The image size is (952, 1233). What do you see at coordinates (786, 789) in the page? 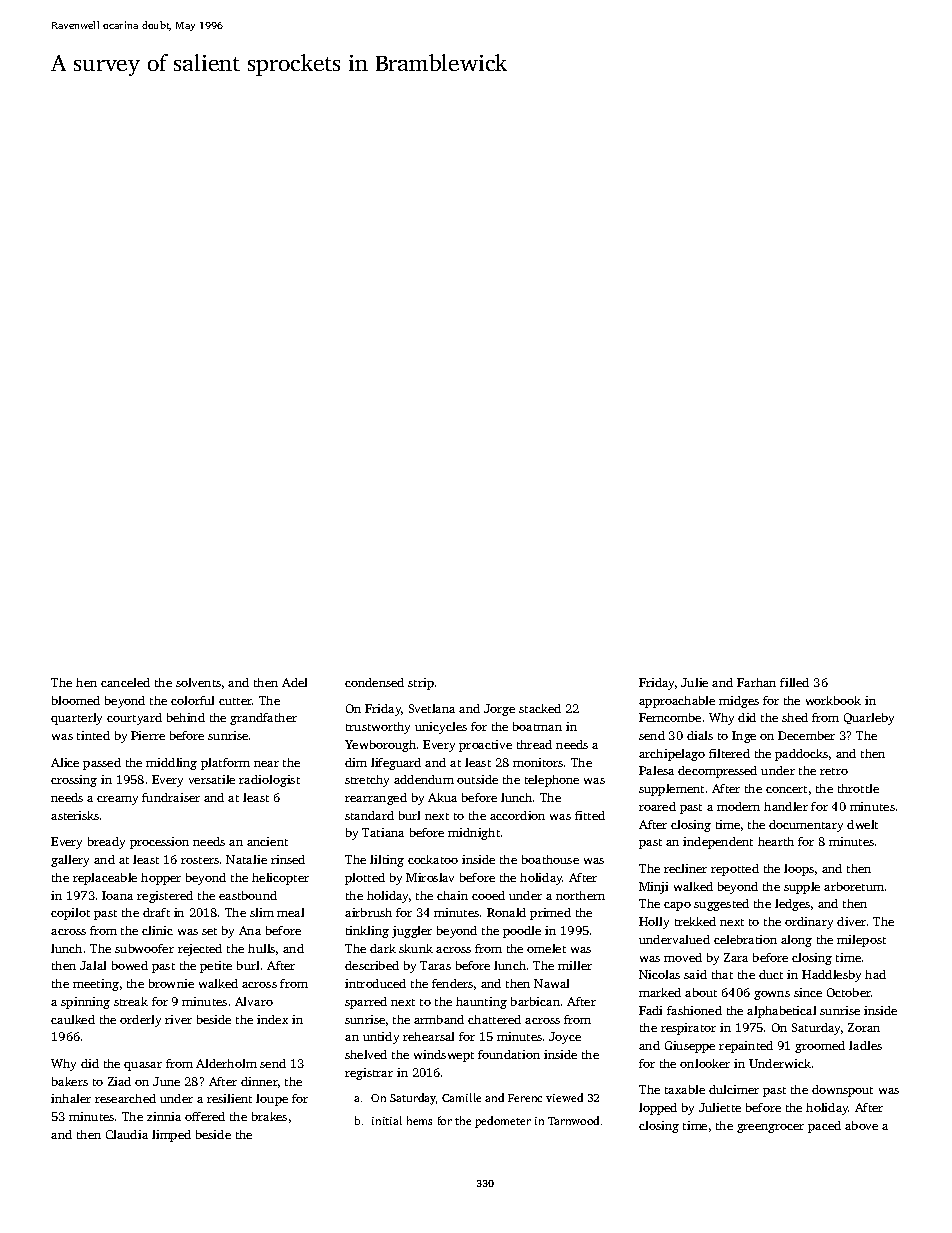
I see `concert` at bounding box center [786, 789].
